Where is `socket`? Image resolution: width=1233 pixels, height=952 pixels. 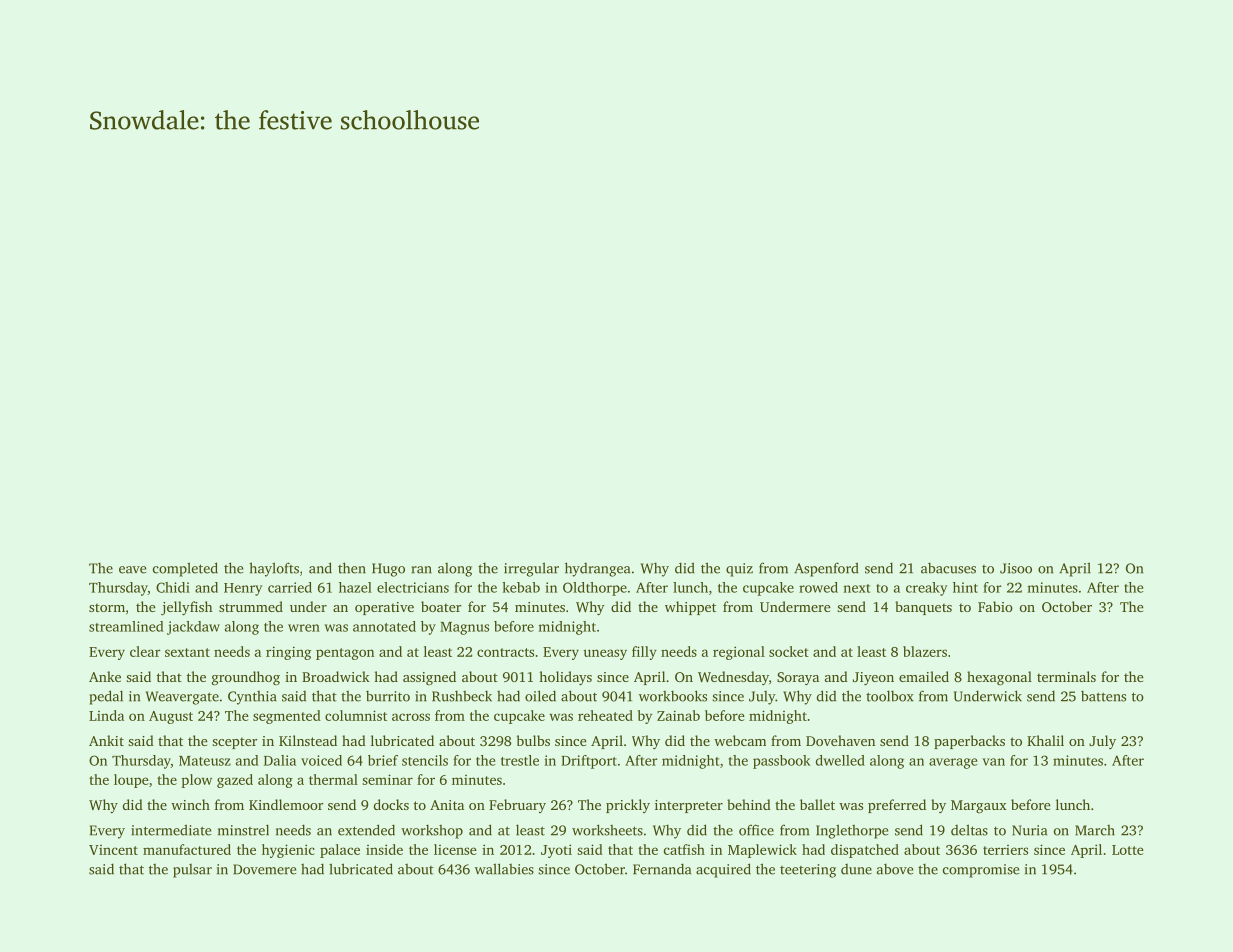 socket is located at coordinates (789, 651).
